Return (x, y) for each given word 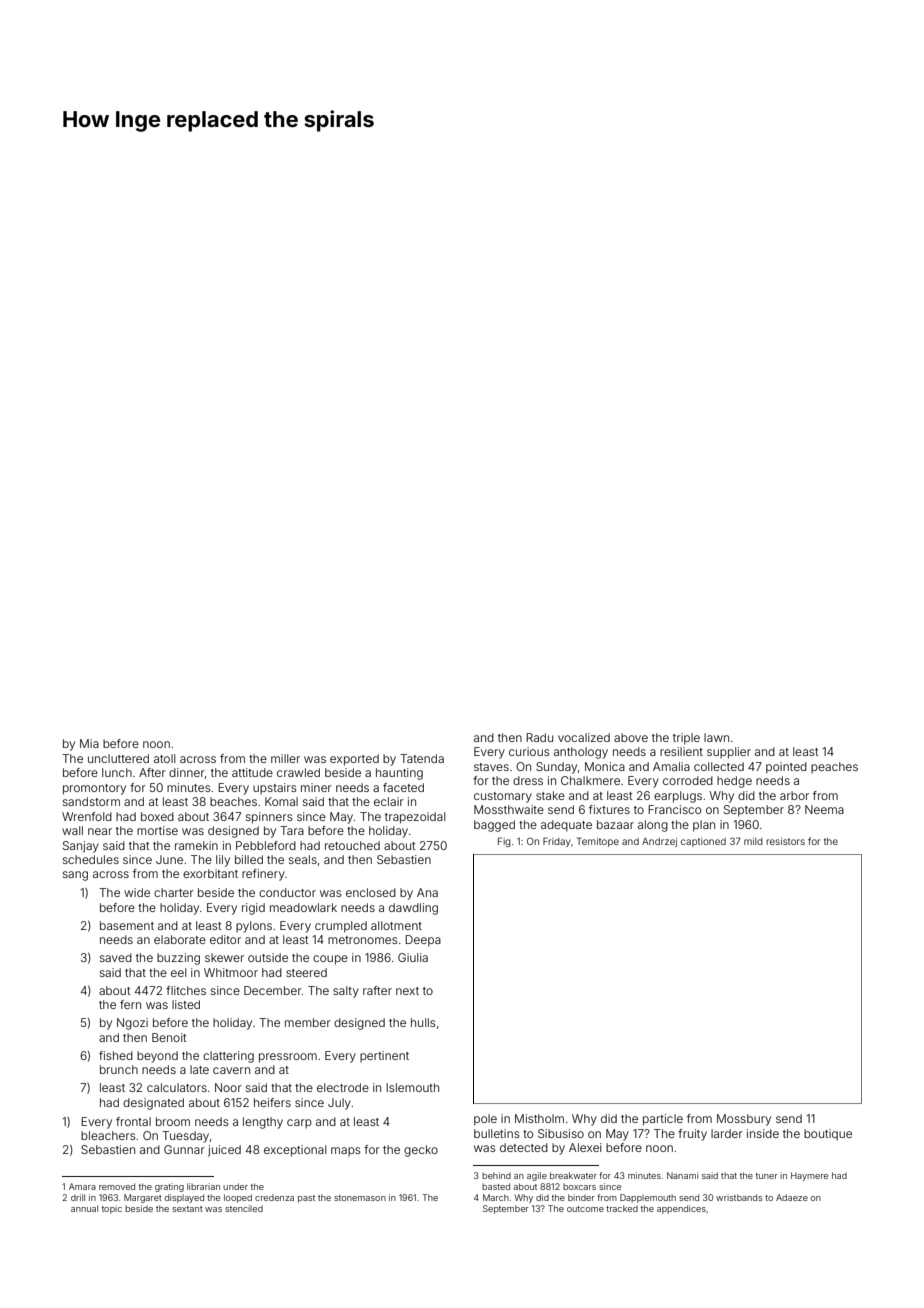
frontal (133, 1121)
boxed (157, 816)
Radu (539, 737)
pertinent (384, 1056)
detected (524, 1147)
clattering (228, 1057)
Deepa (423, 941)
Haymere (809, 1176)
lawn (716, 737)
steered (306, 972)
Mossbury (744, 1120)
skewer (224, 957)
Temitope (598, 842)
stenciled (244, 1208)
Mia (89, 743)
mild (753, 841)
